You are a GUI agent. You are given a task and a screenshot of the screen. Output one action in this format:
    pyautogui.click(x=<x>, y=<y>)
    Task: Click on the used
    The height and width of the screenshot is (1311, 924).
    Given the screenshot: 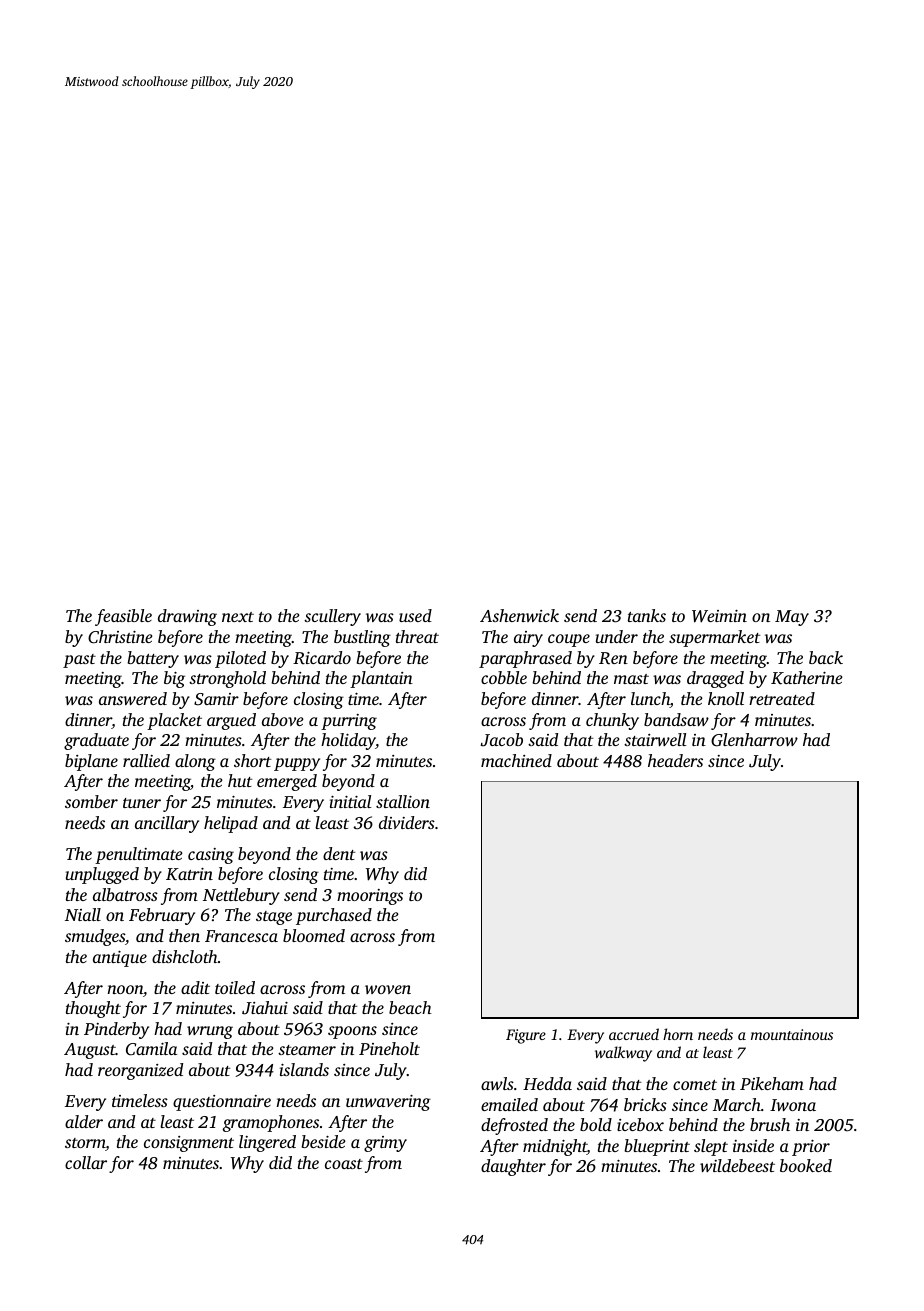 What is the action you would take?
    pyautogui.click(x=415, y=615)
